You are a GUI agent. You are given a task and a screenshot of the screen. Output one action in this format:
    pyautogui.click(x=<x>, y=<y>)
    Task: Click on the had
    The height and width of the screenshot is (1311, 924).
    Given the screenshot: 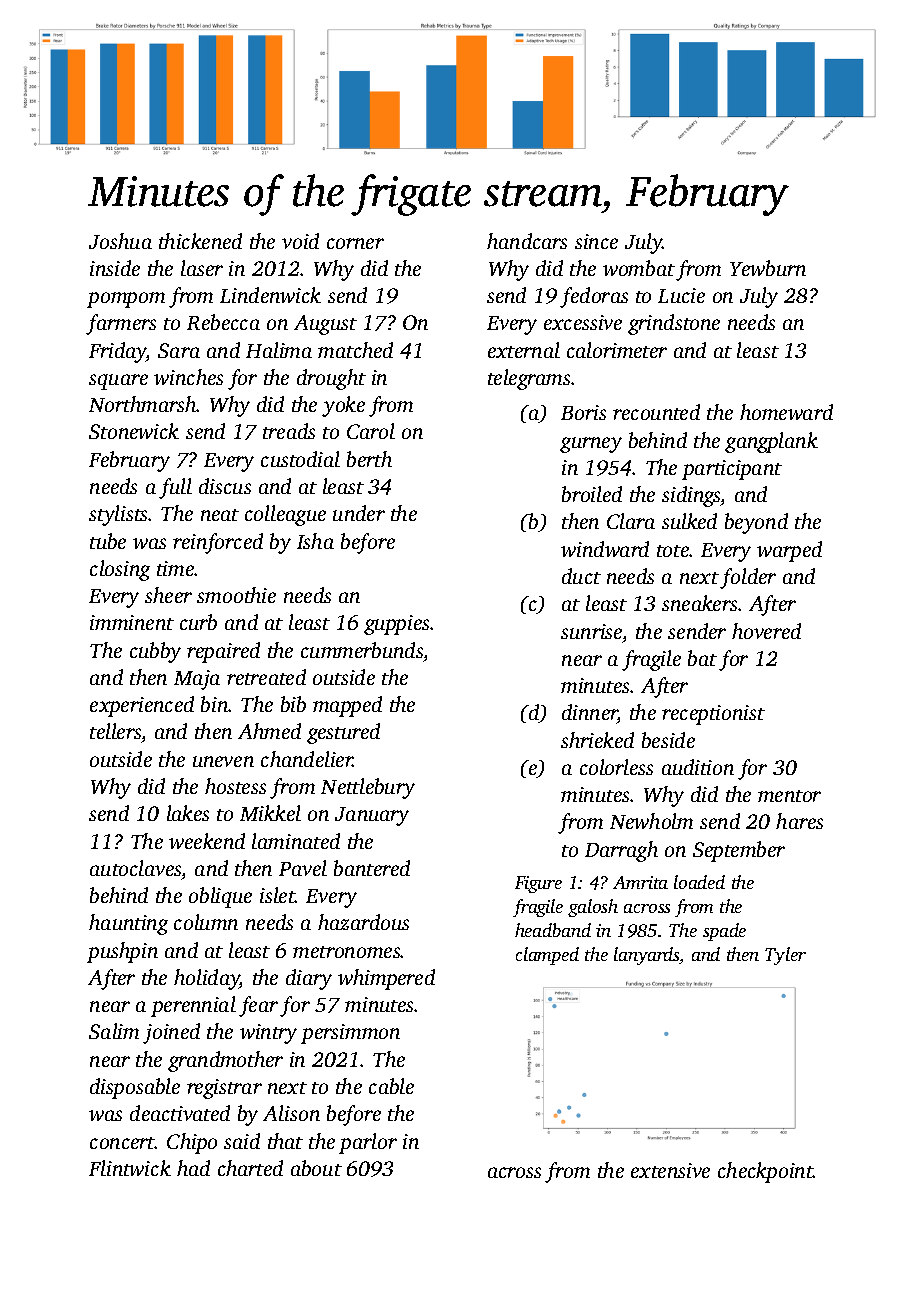 What is the action you would take?
    pyautogui.click(x=193, y=1168)
